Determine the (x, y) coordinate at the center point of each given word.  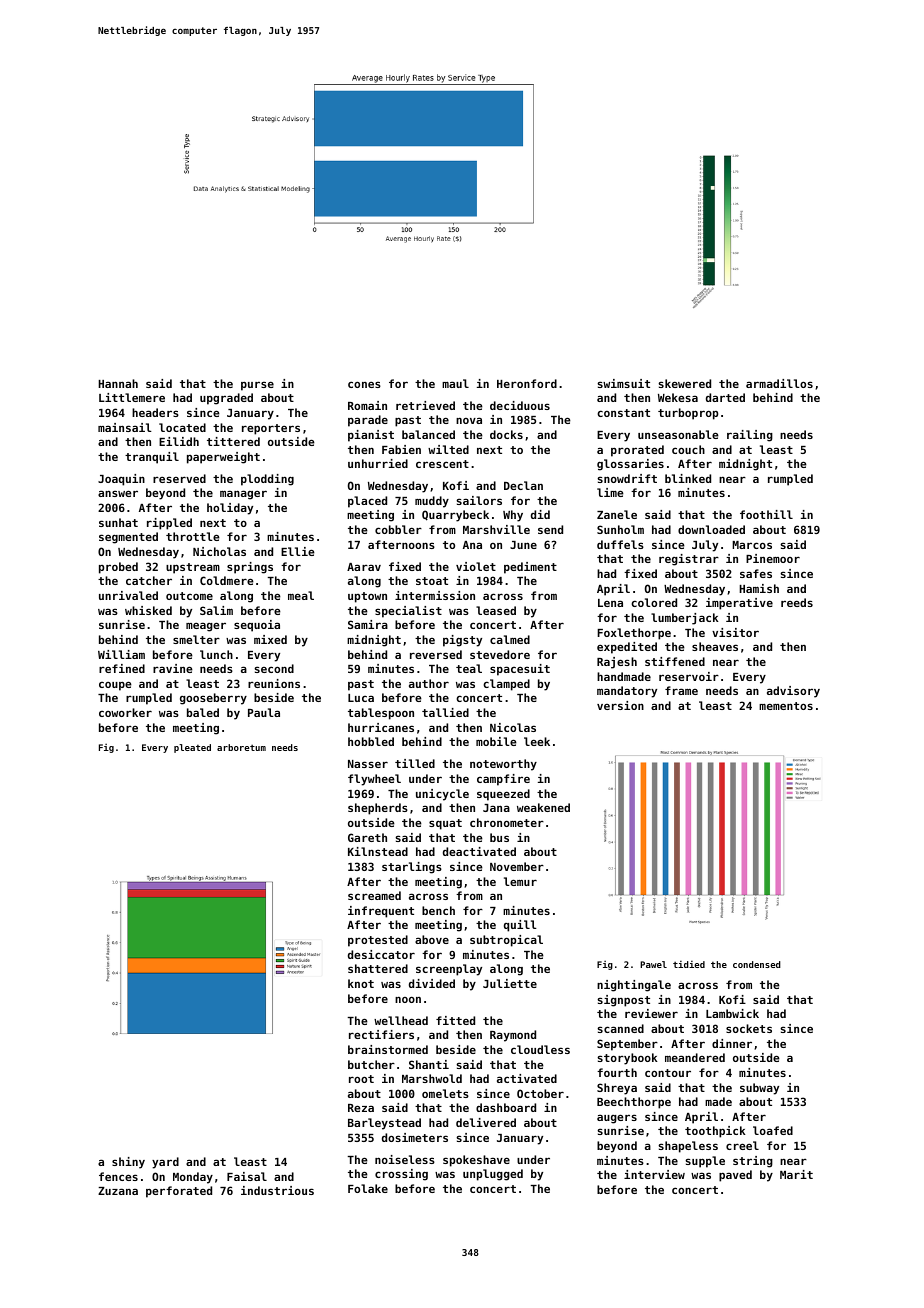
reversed (436, 654)
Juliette (510, 983)
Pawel (653, 964)
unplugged (493, 1175)
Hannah (118, 383)
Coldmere (227, 580)
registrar (689, 560)
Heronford (527, 383)
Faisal (247, 1176)
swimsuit (623, 383)
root (361, 1079)
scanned (620, 1028)
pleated (192, 748)
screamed (374, 895)
